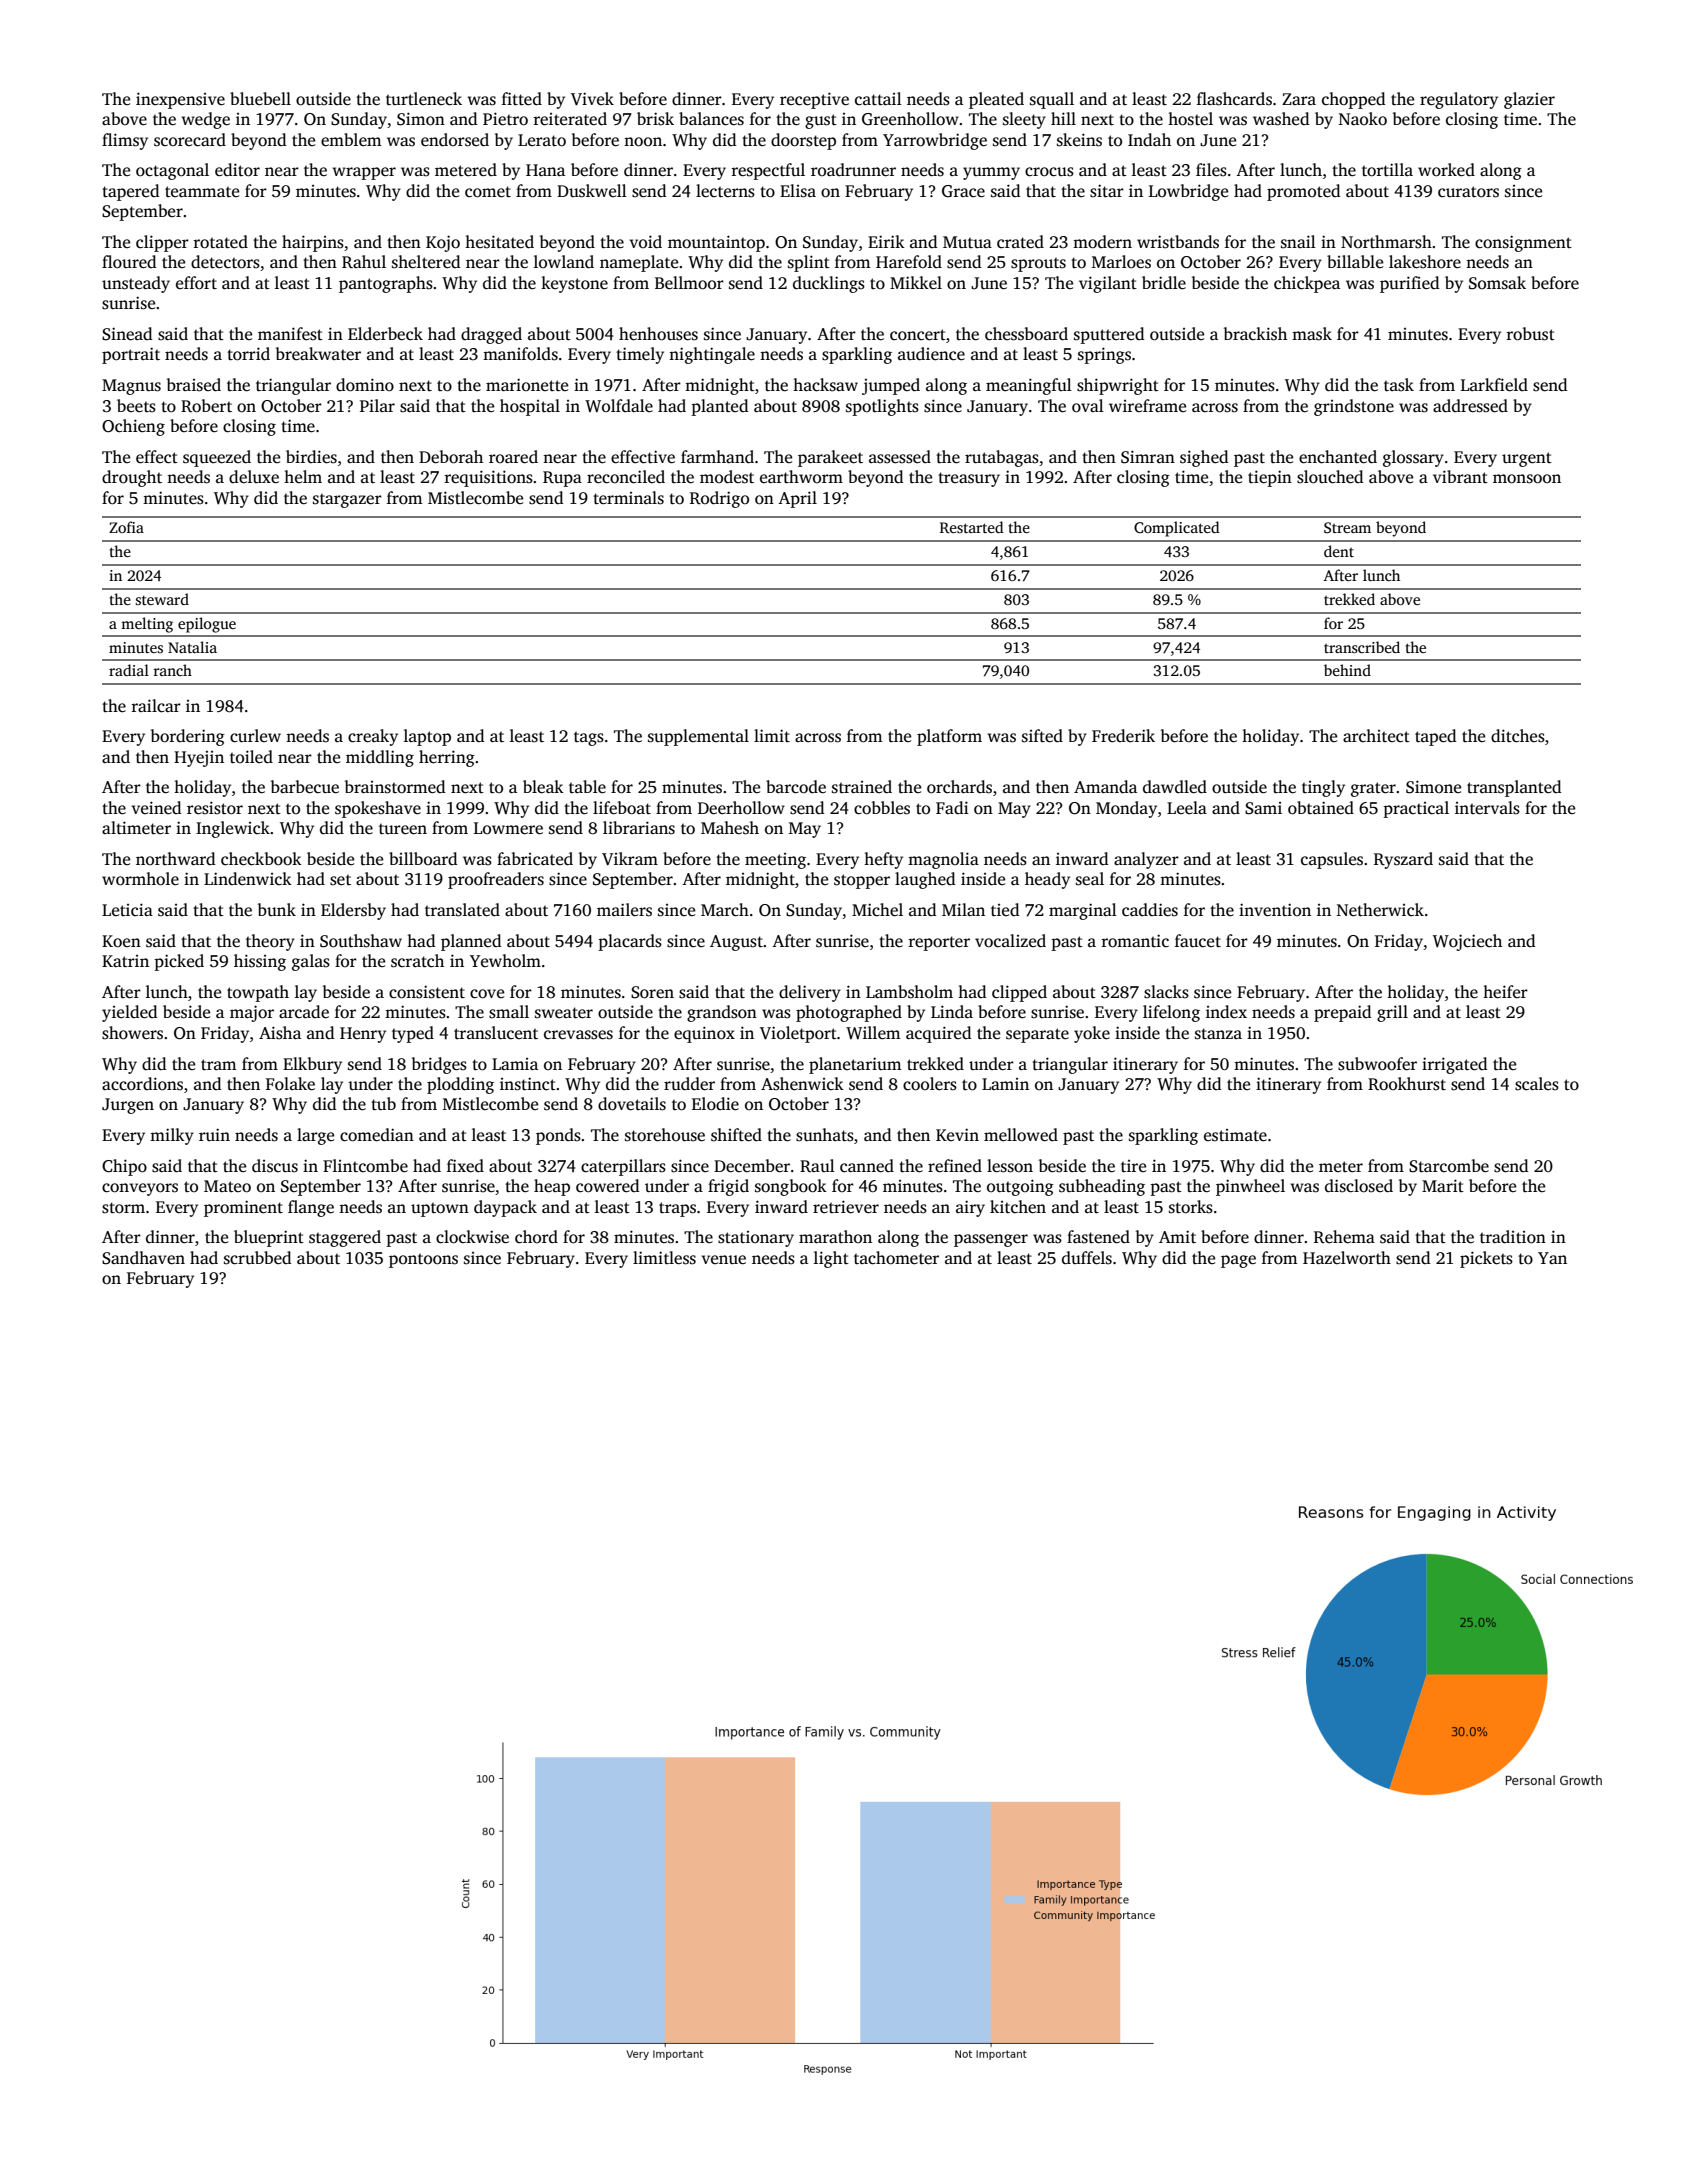  What do you see at coordinates (1529, 100) in the screenshot?
I see `glazier` at bounding box center [1529, 100].
